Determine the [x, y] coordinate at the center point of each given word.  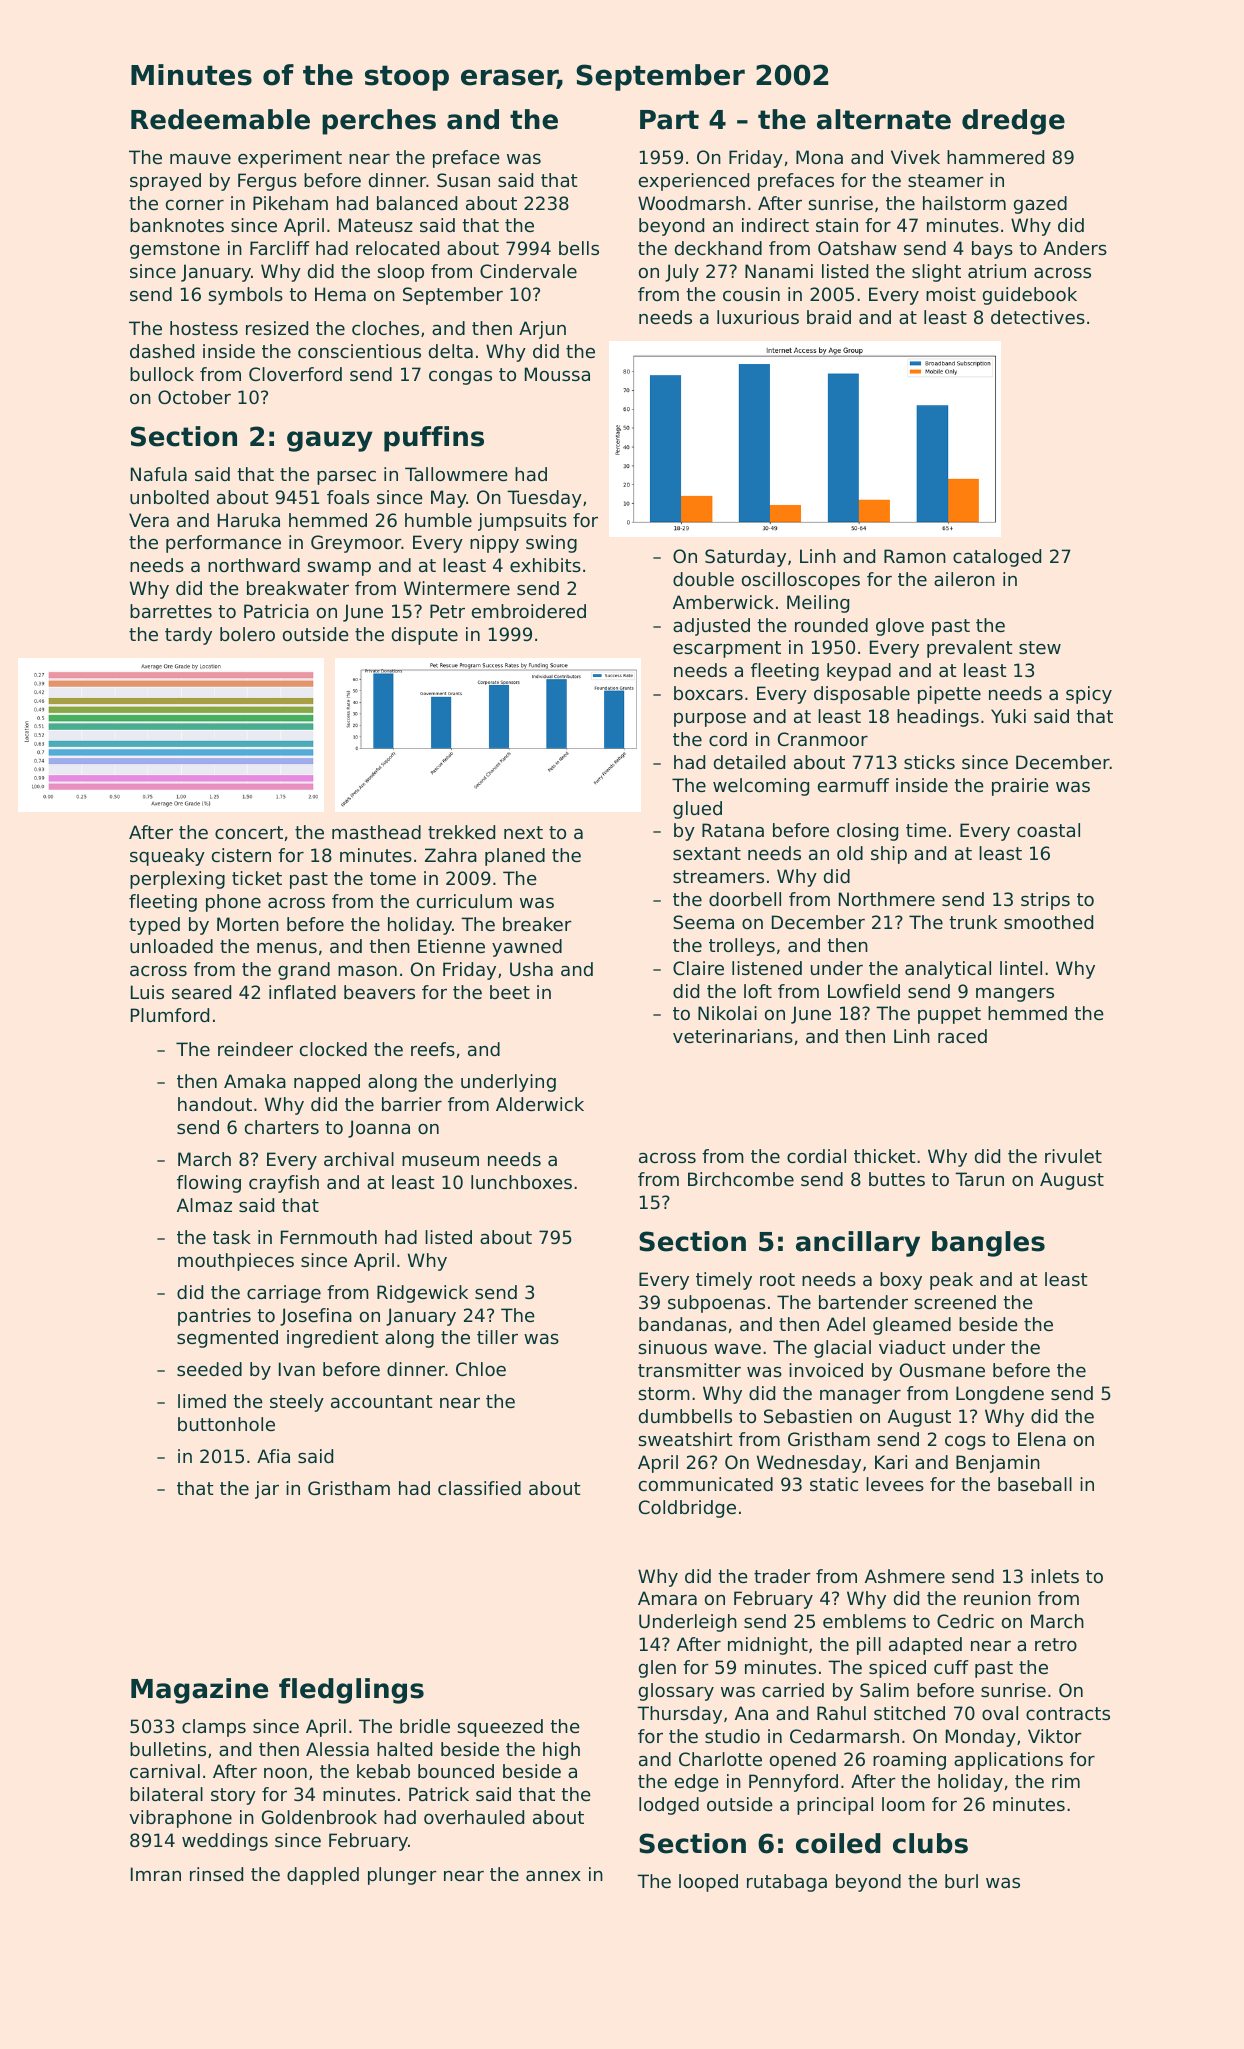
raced [962, 1036]
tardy [188, 636]
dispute [425, 636]
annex [553, 1876]
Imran [156, 1874]
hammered [995, 157]
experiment [290, 159]
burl [961, 1881]
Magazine [199, 1691]
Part [669, 120]
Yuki [1008, 716]
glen [657, 1669]
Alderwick [540, 1104]
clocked [333, 1049]
